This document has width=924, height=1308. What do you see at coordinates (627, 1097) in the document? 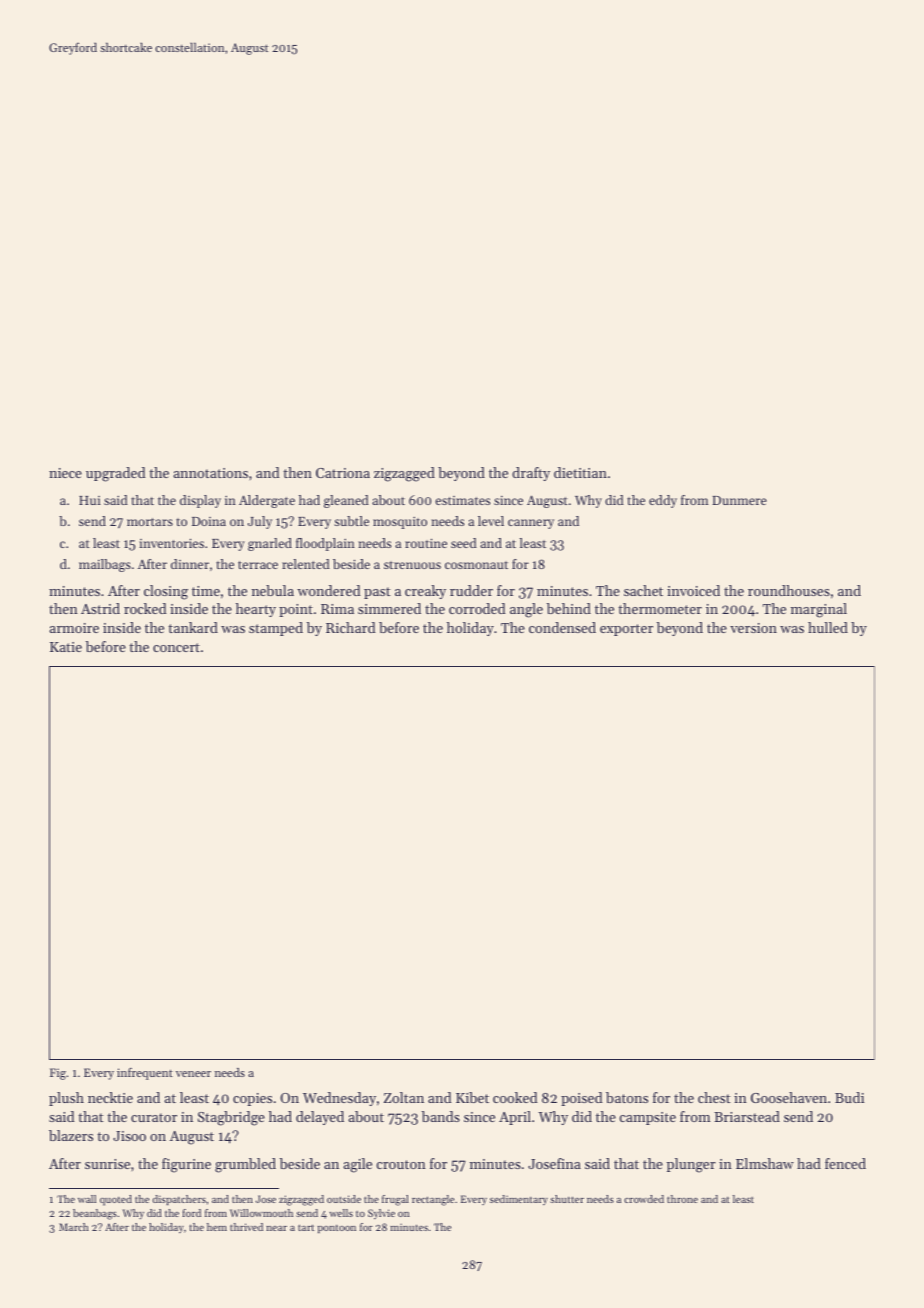
I see `batons` at bounding box center [627, 1097].
